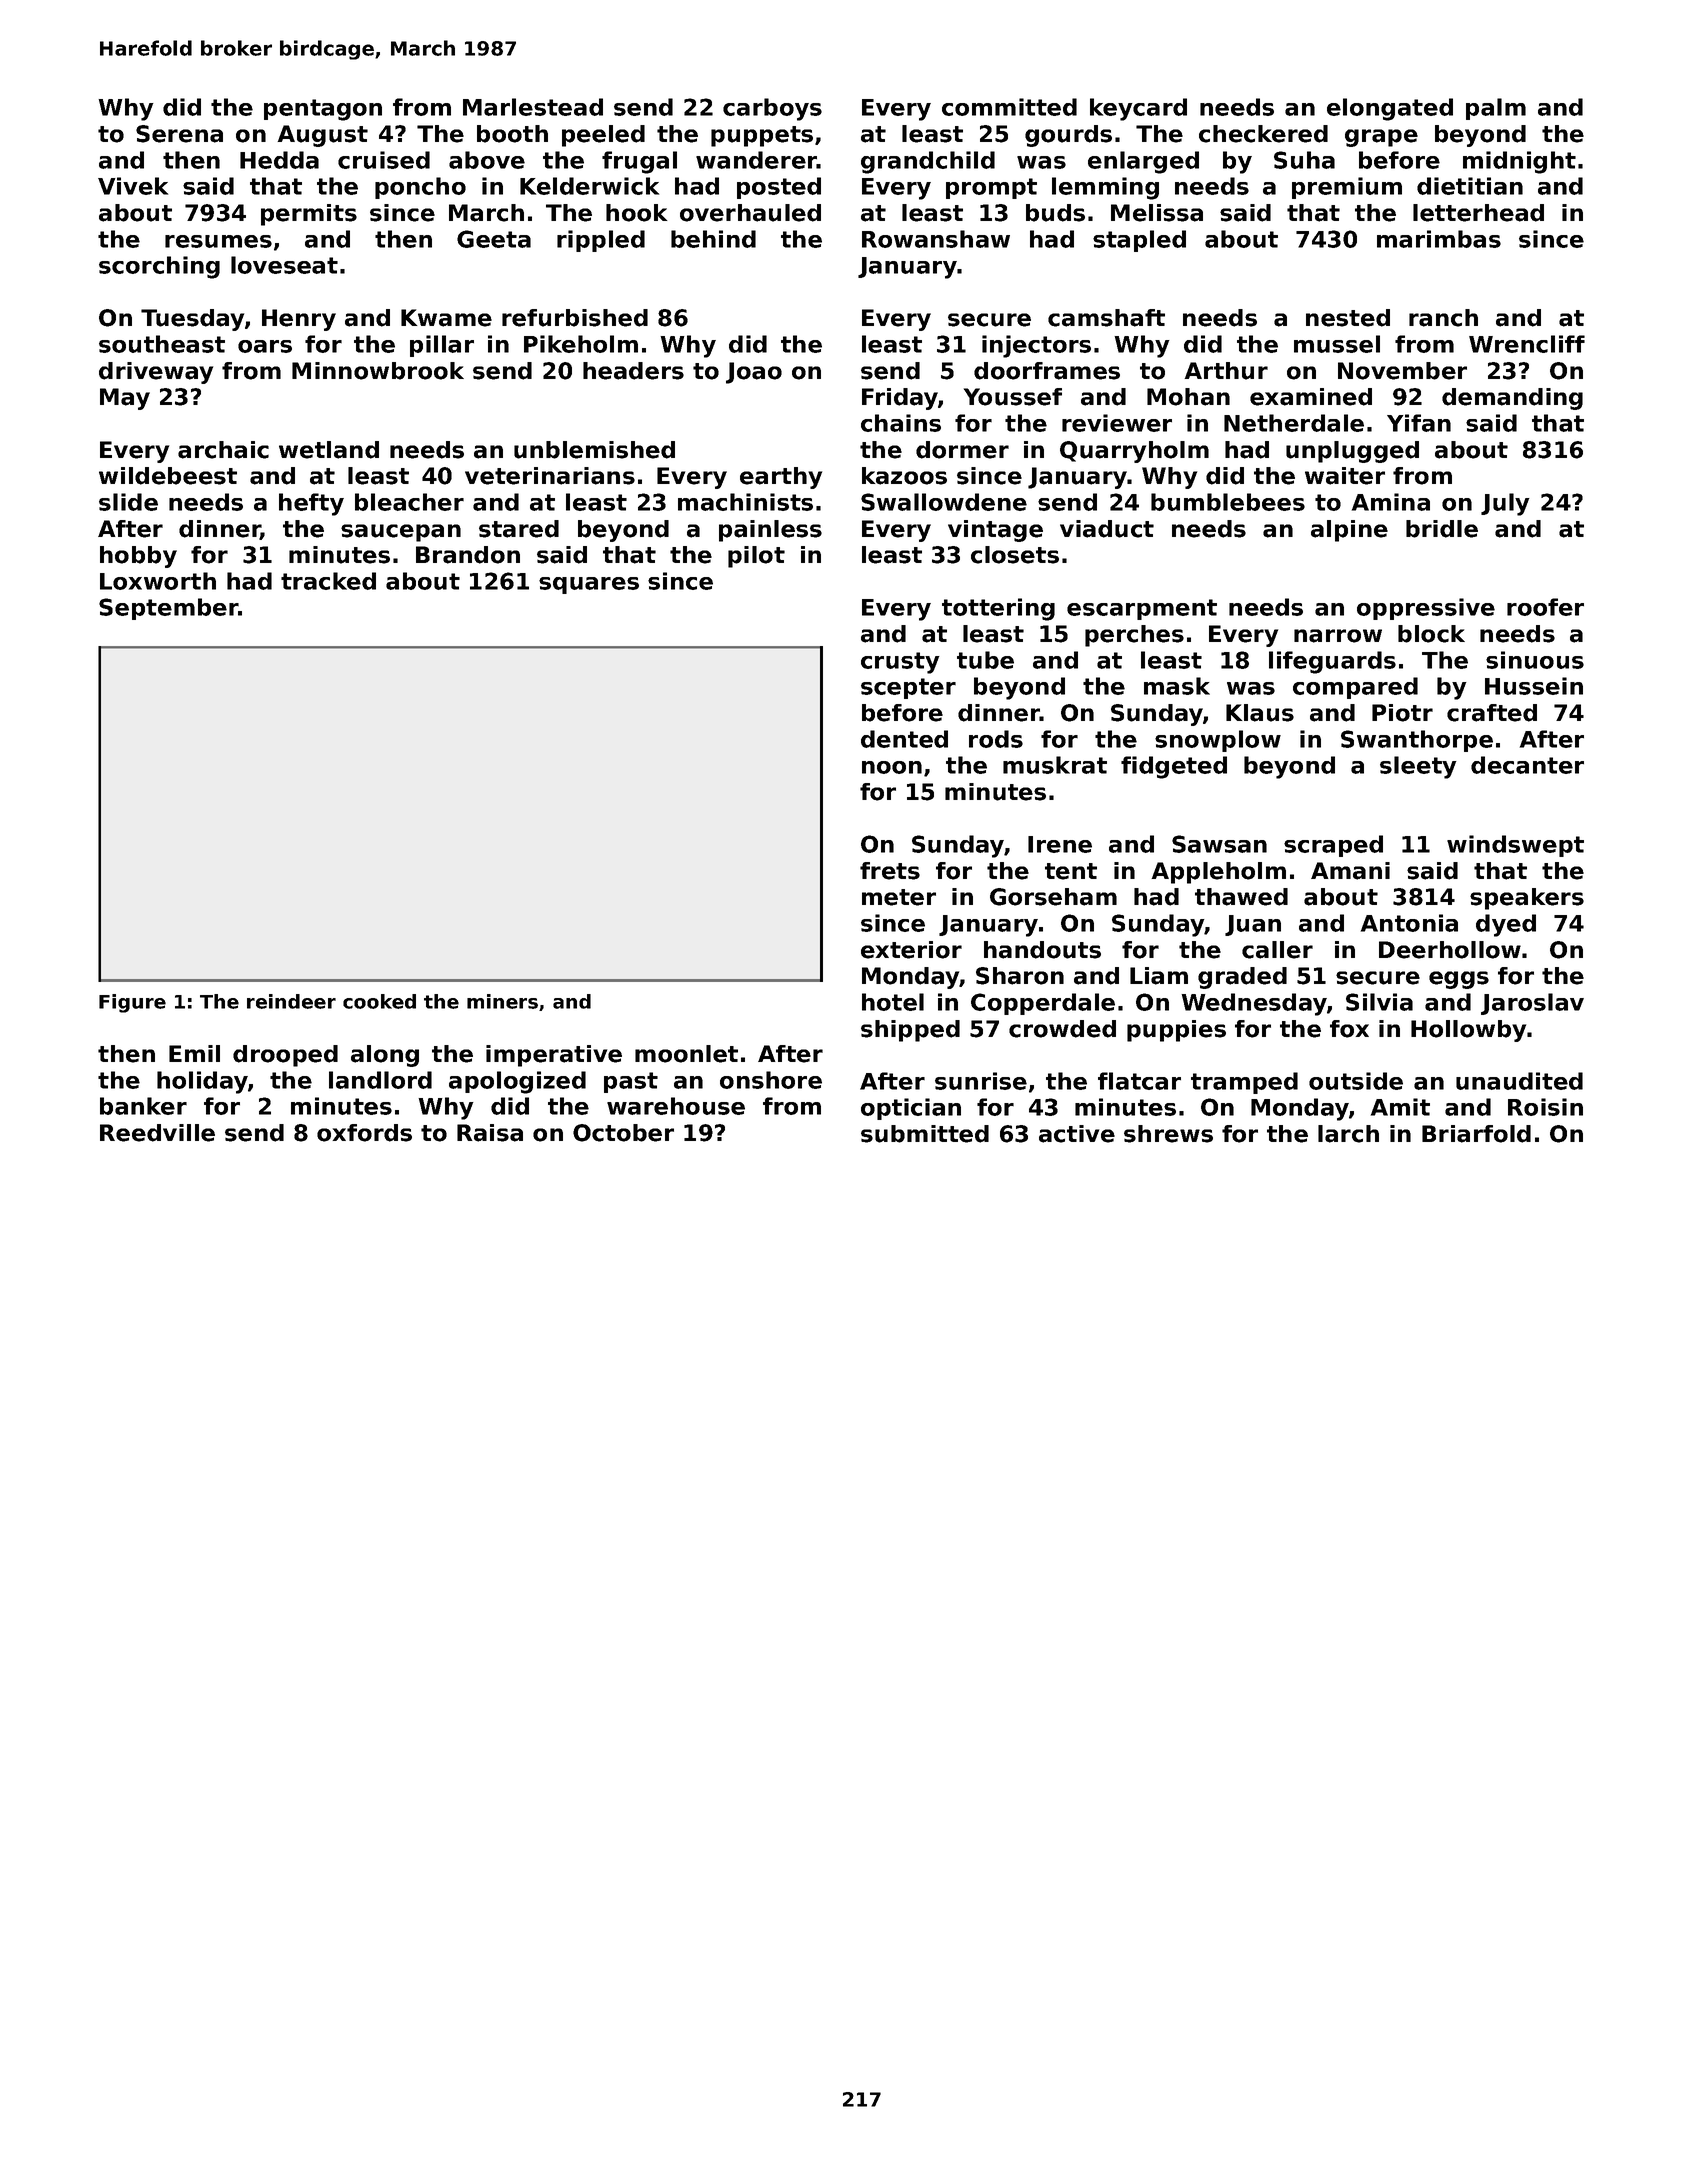 The height and width of the screenshot is (2178, 1683). I want to click on dormer, so click(962, 450).
